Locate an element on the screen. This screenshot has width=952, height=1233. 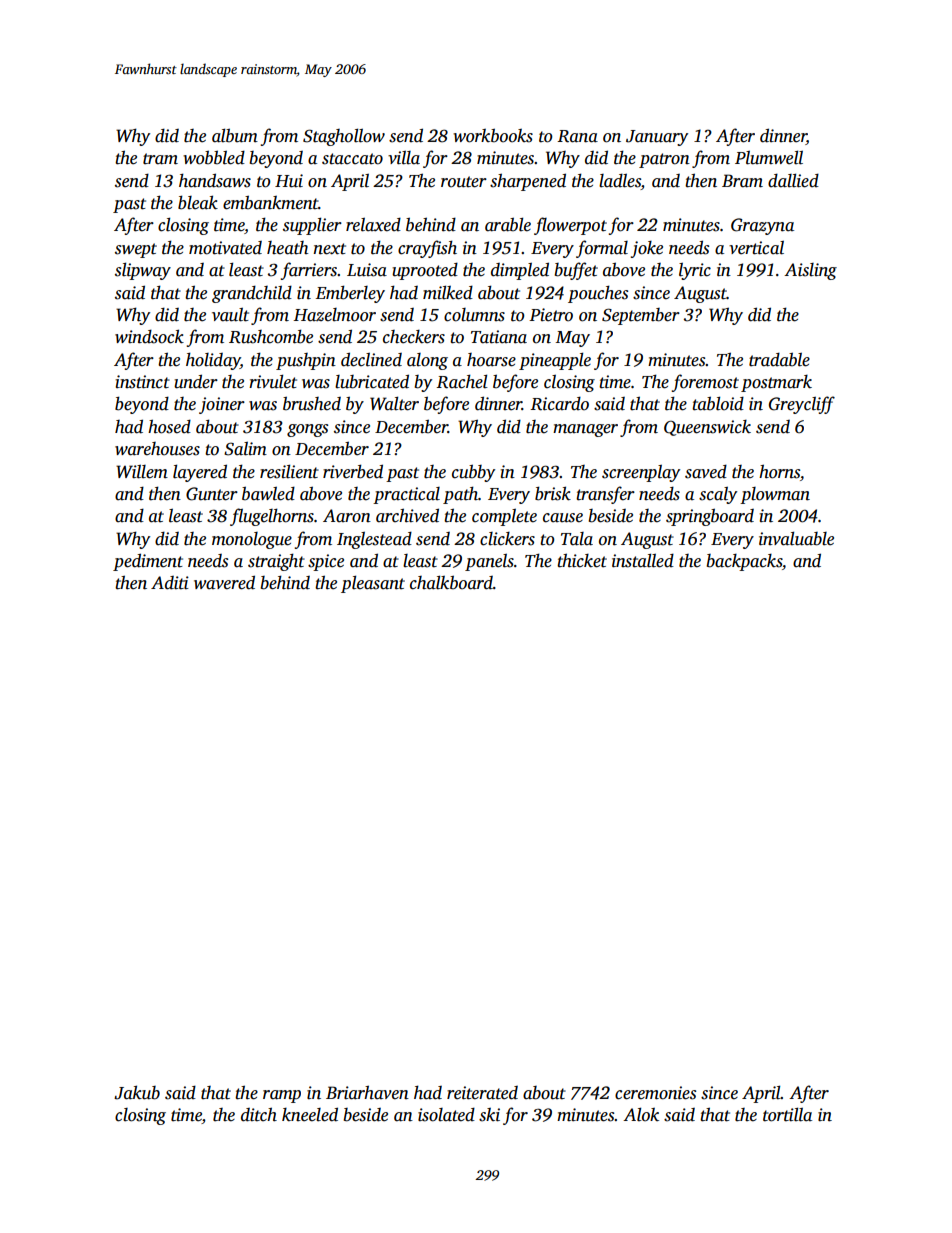
installed is located at coordinates (643, 560).
